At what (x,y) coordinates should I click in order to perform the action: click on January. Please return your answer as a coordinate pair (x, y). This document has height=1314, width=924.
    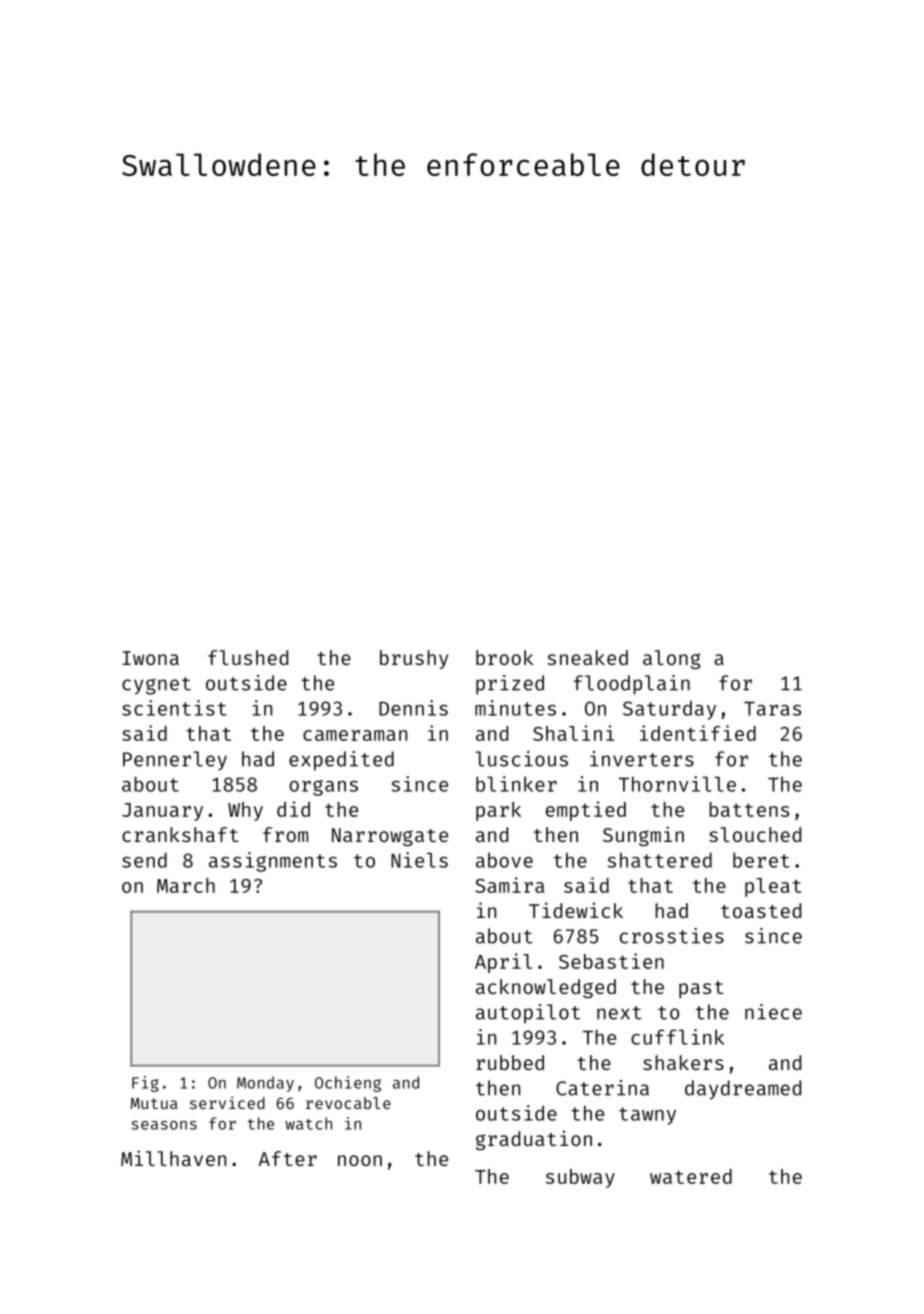
    Looking at the image, I should click on (162, 812).
